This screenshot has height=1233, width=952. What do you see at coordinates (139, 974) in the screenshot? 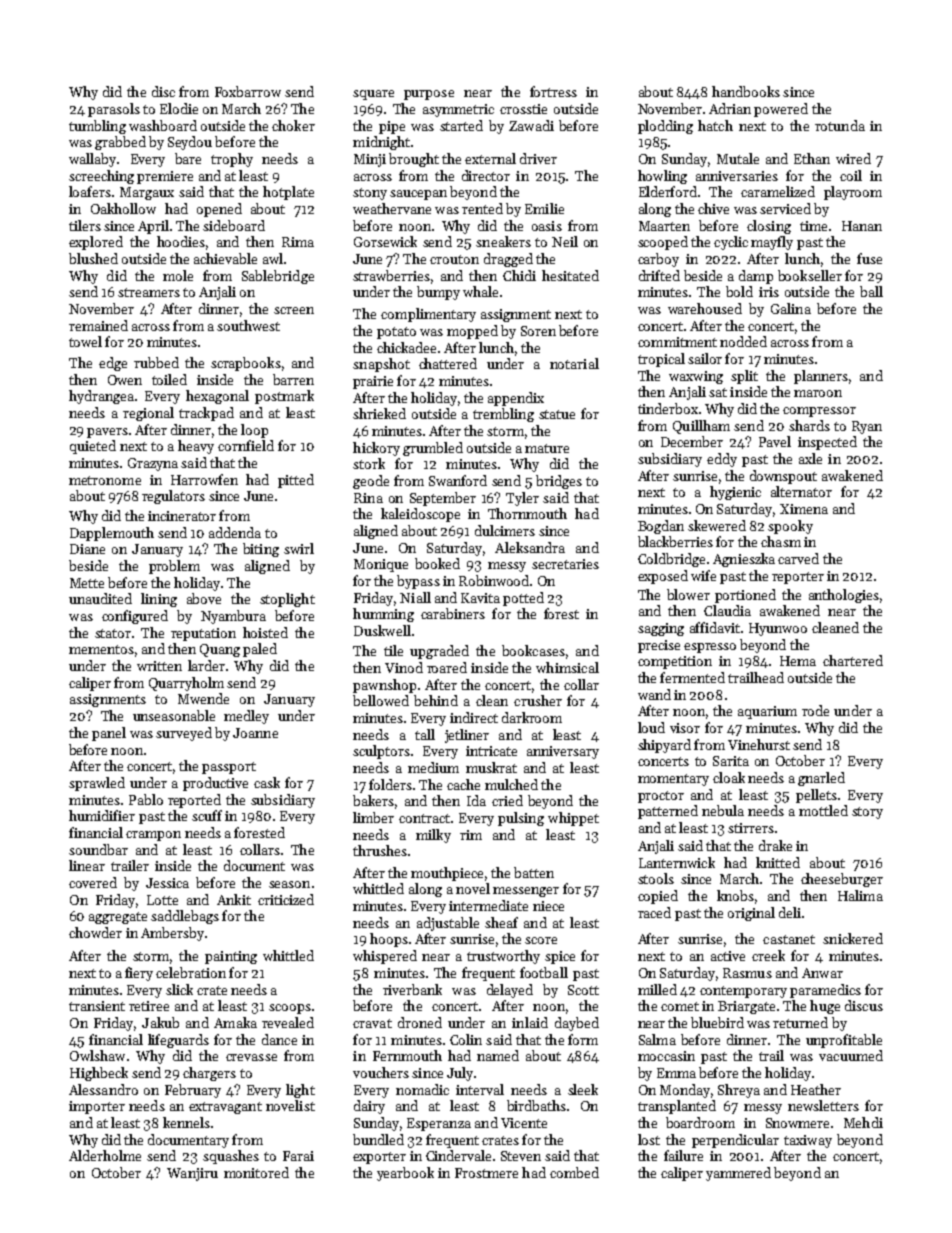
I see `fiery` at bounding box center [139, 974].
